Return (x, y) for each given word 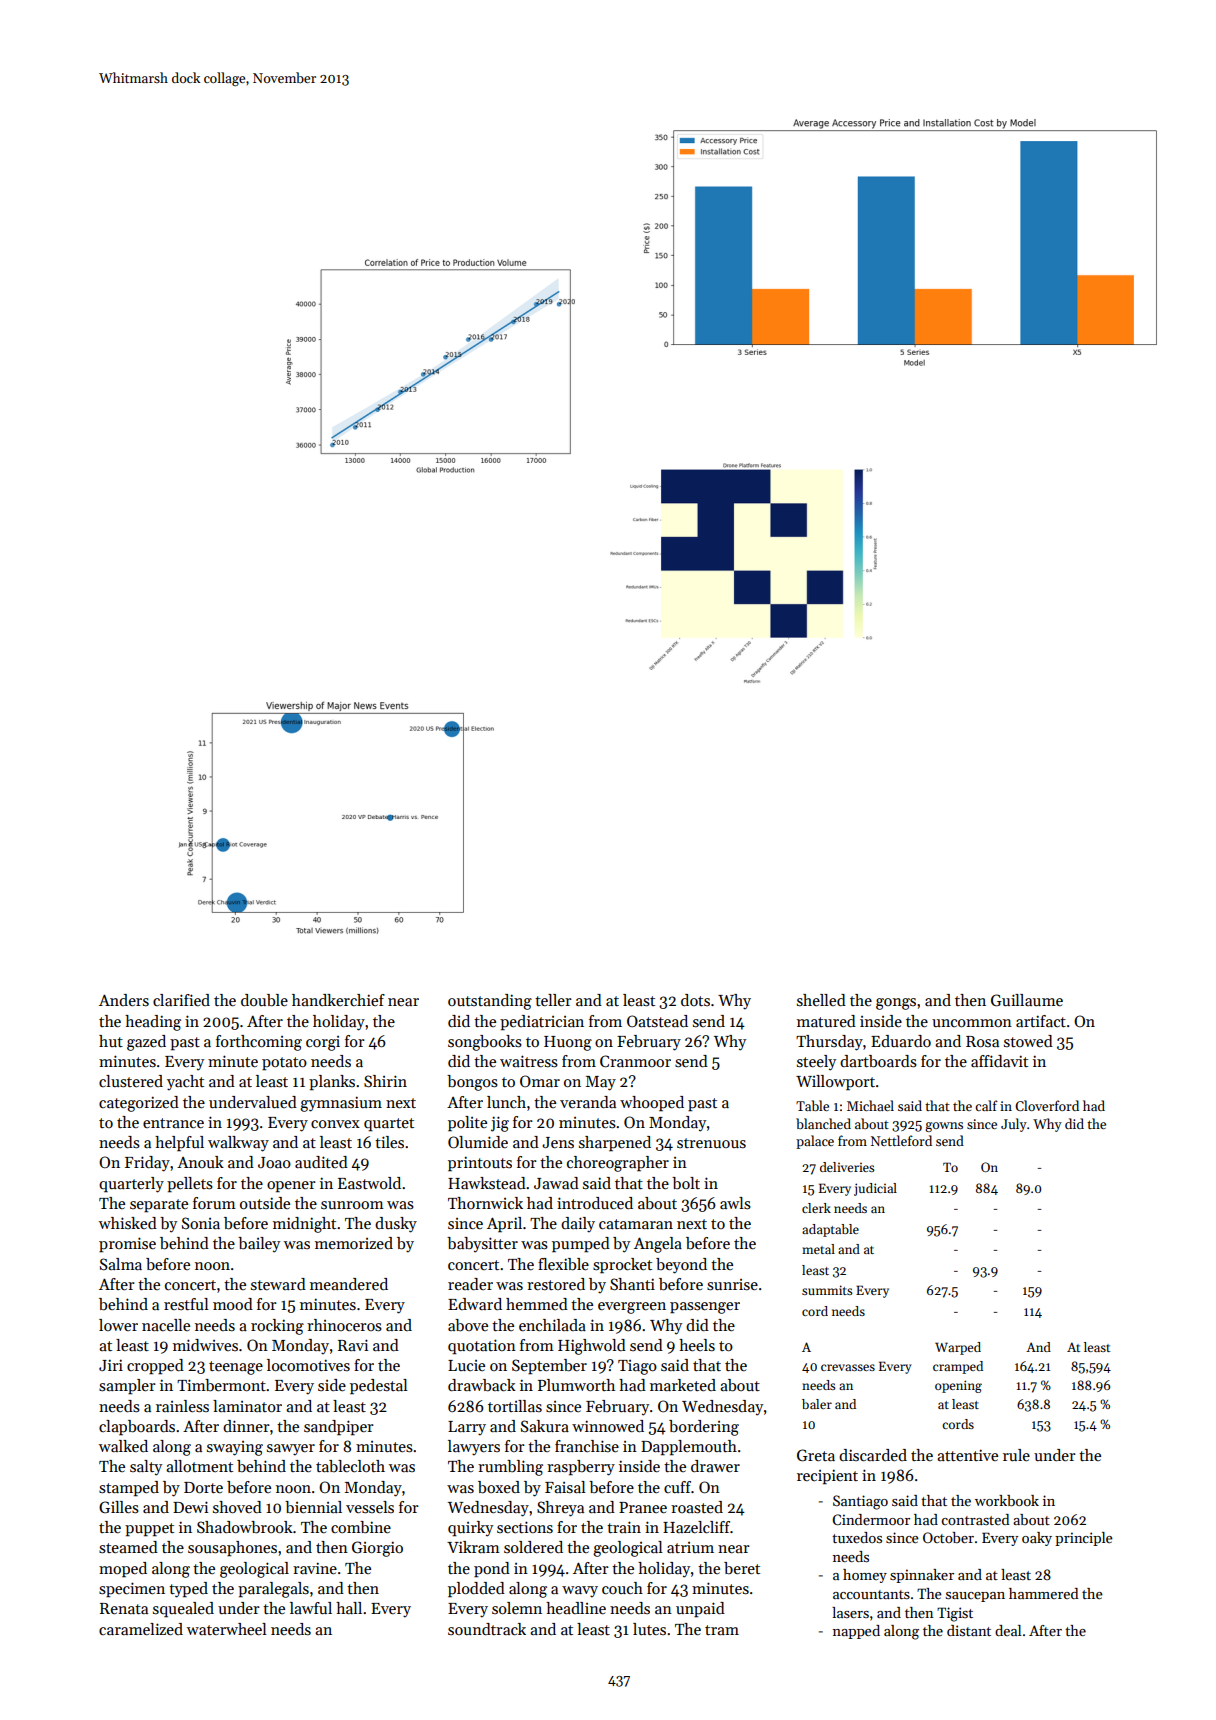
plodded (476, 1590)
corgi (323, 1043)
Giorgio (377, 1549)
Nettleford (901, 1140)
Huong (568, 1043)
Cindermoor (871, 1519)
